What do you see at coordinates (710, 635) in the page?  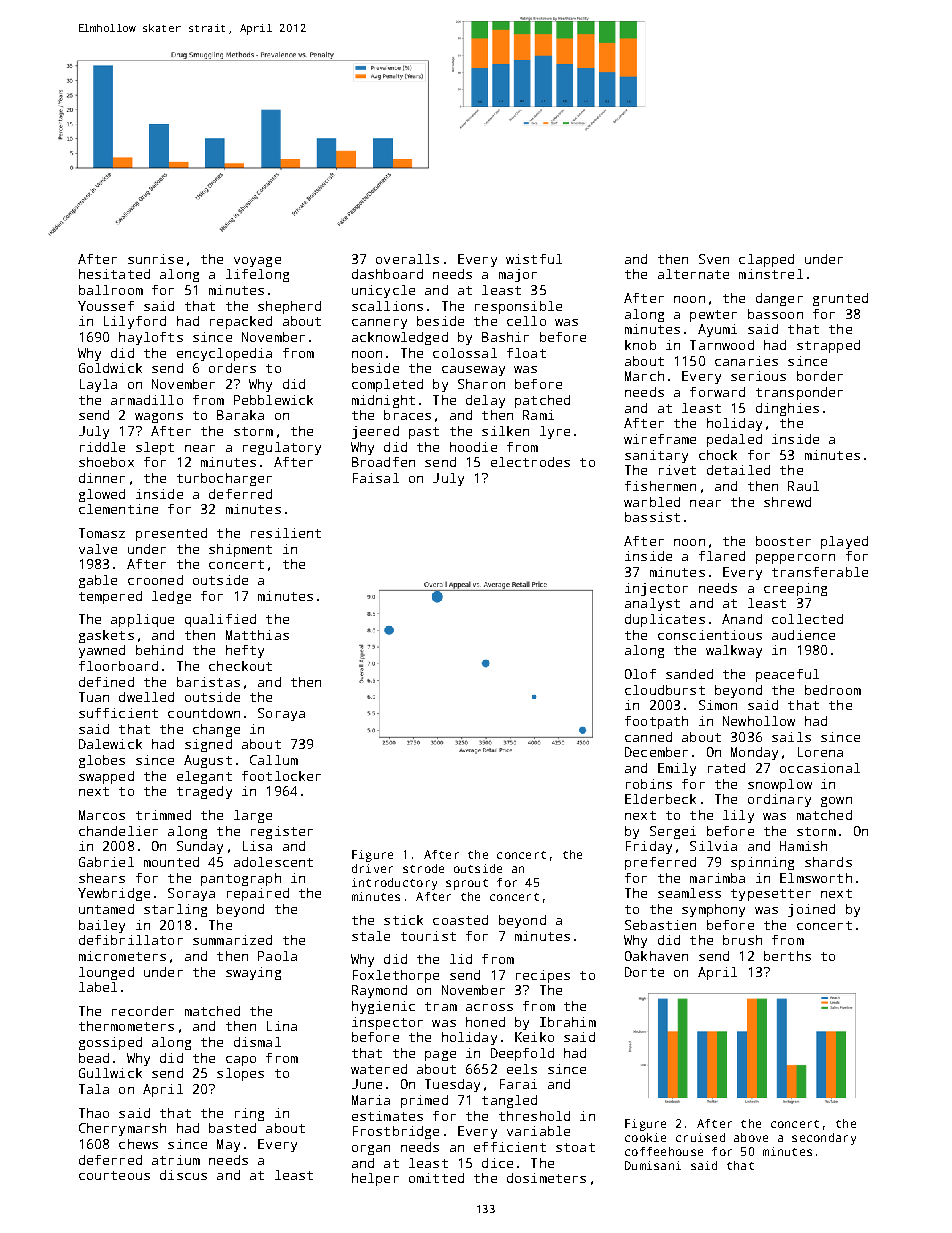 I see `conscientious` at bounding box center [710, 635].
